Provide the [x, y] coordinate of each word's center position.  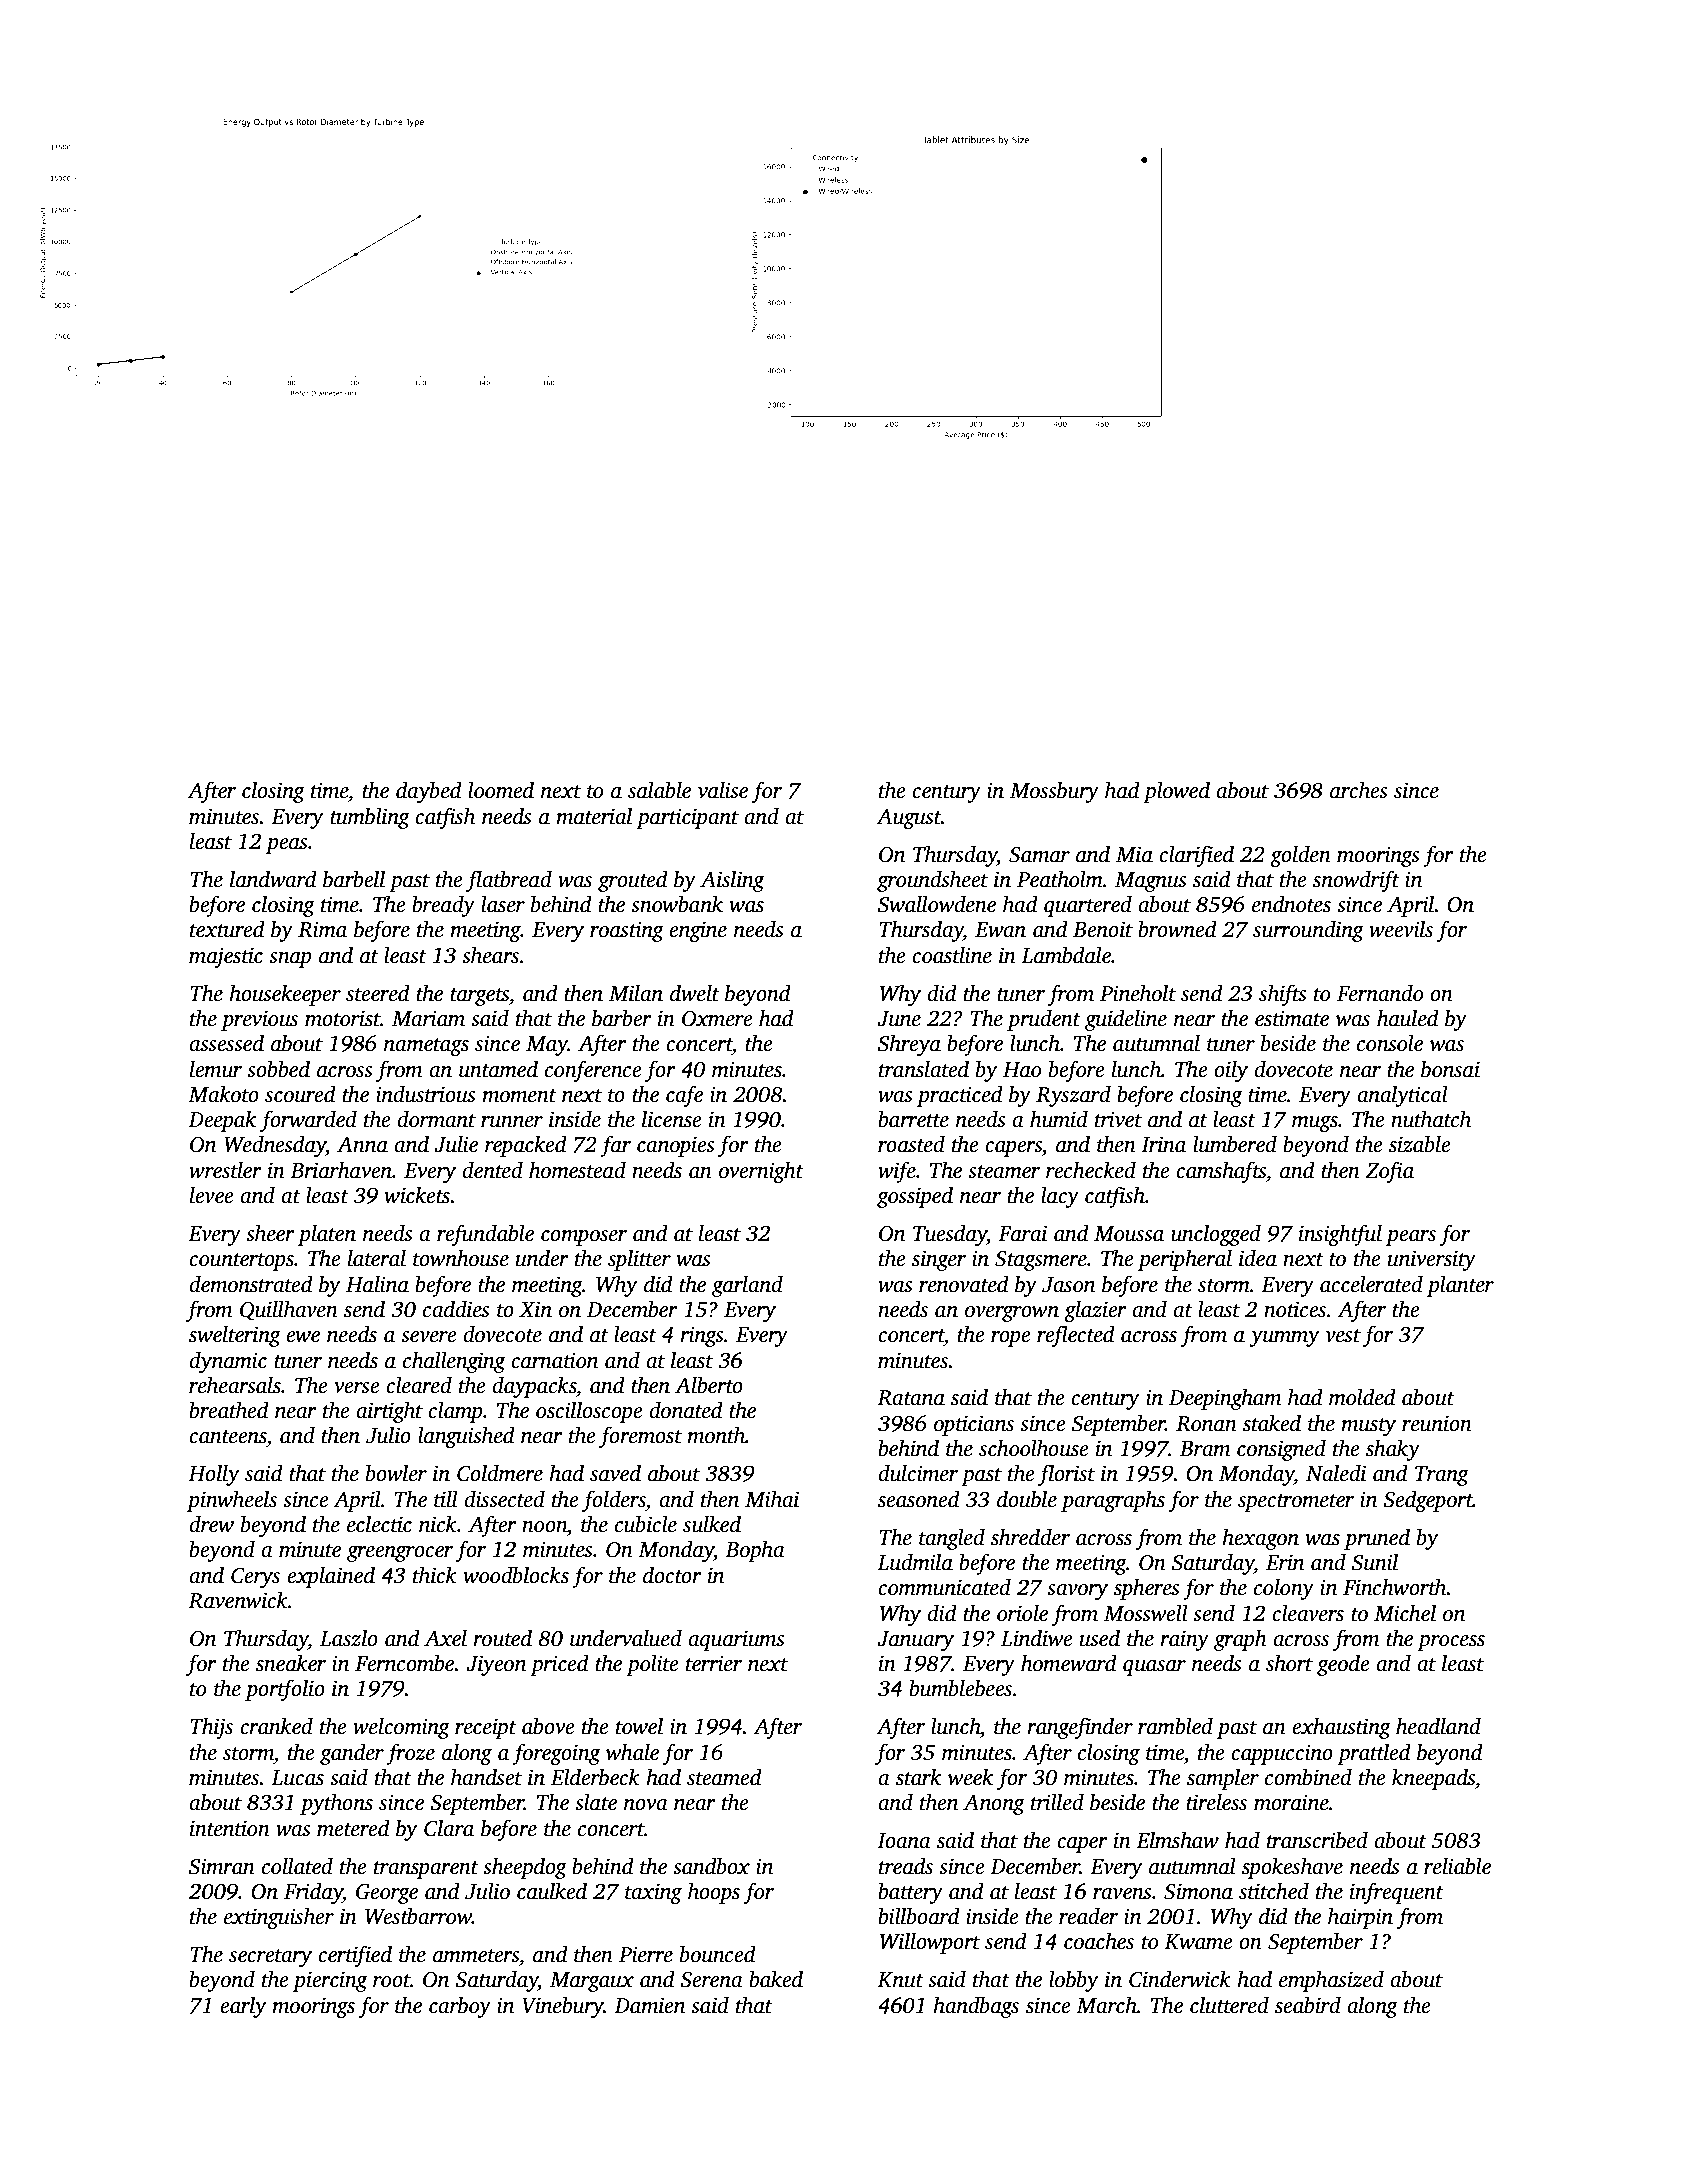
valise [723, 790]
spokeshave [1292, 1868]
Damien [649, 2005]
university [1432, 1260]
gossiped [915, 1197]
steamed [724, 1777]
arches [1359, 790]
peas [287, 846]
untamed [498, 1069]
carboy [460, 2007]
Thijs [211, 1728]
